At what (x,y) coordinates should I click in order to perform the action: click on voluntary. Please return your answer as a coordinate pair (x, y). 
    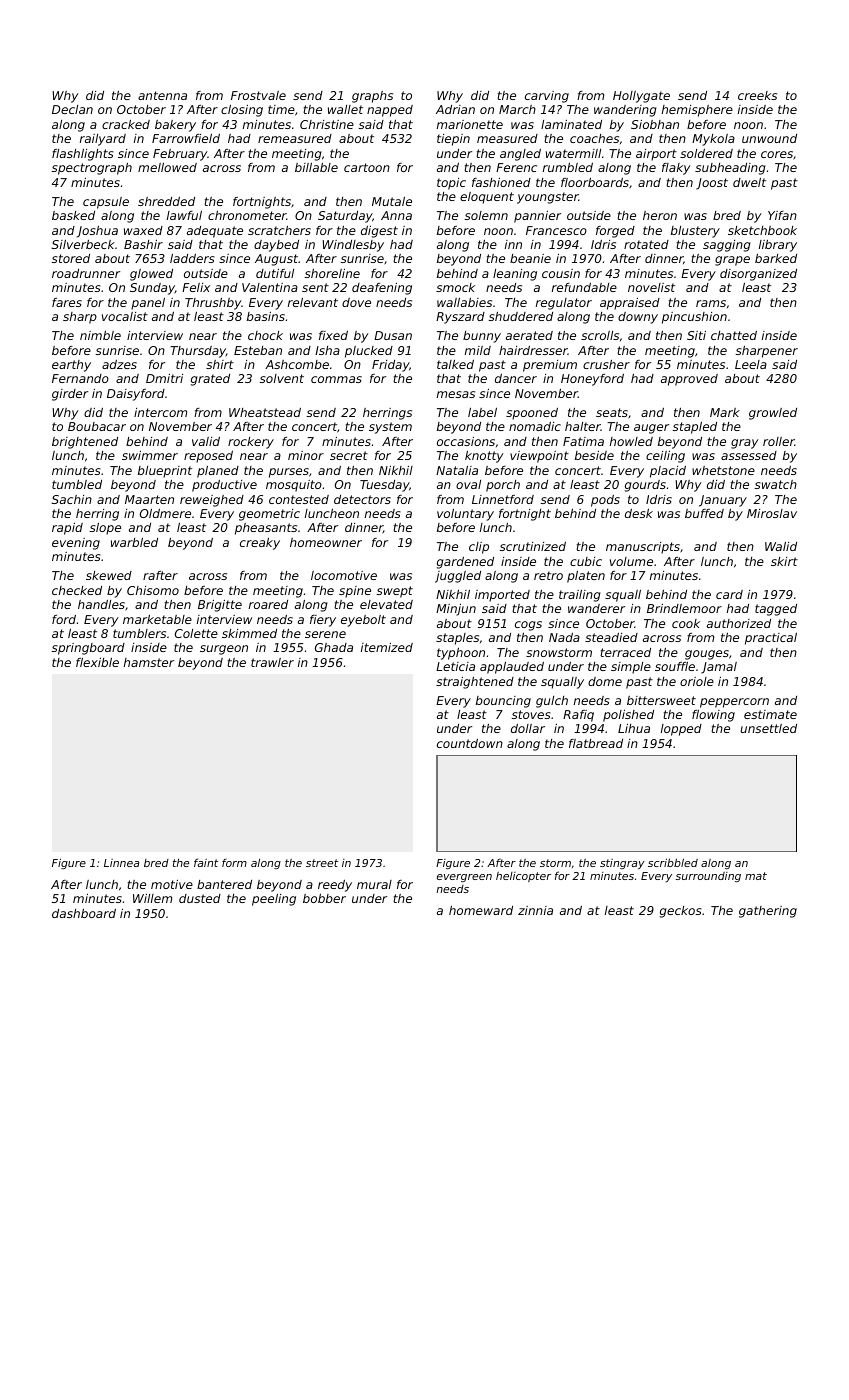
    Looking at the image, I should click on (465, 515).
